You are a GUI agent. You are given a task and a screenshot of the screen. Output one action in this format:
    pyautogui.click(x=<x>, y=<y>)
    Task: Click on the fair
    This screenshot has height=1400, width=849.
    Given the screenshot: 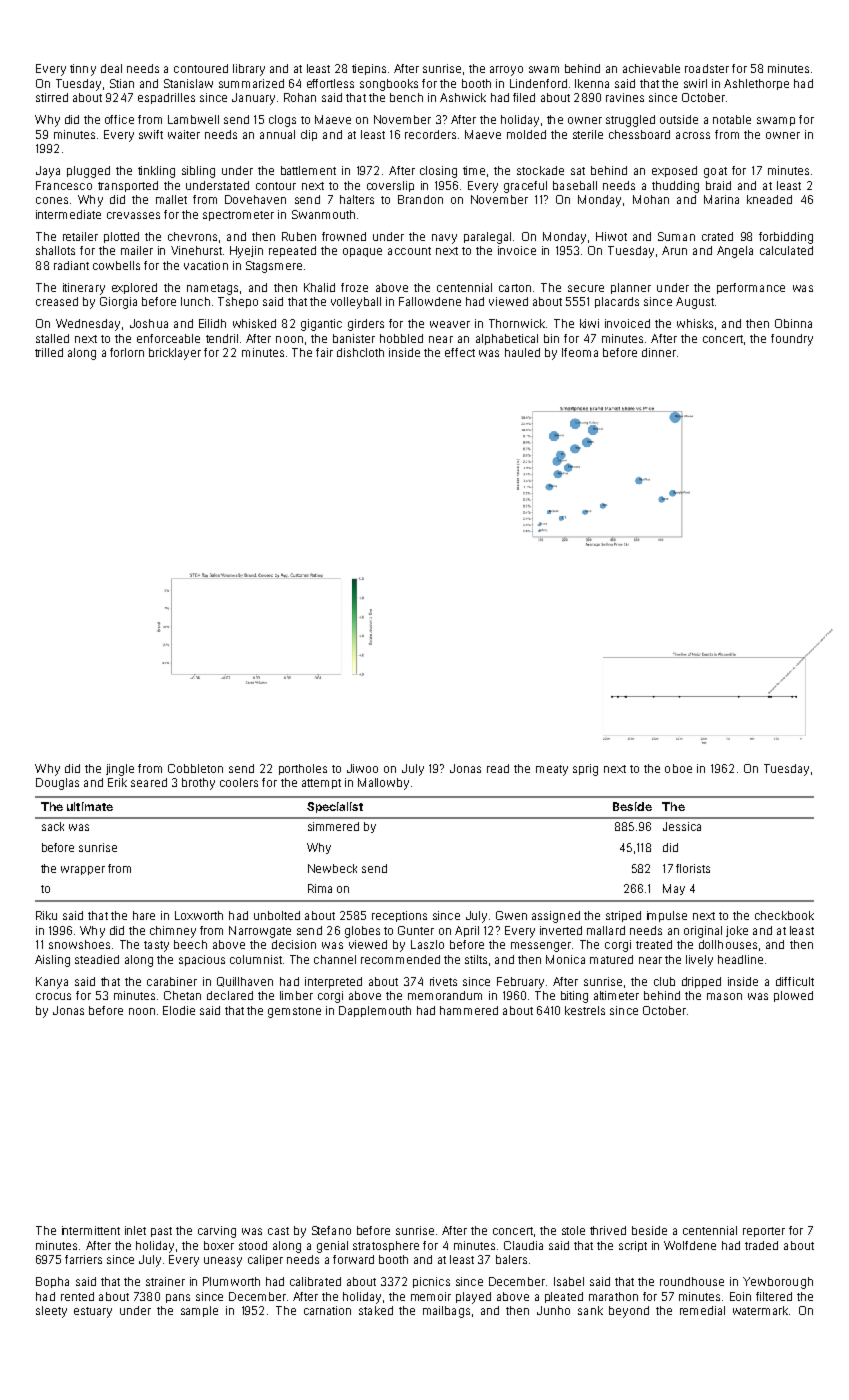 What is the action you would take?
    pyautogui.click(x=324, y=352)
